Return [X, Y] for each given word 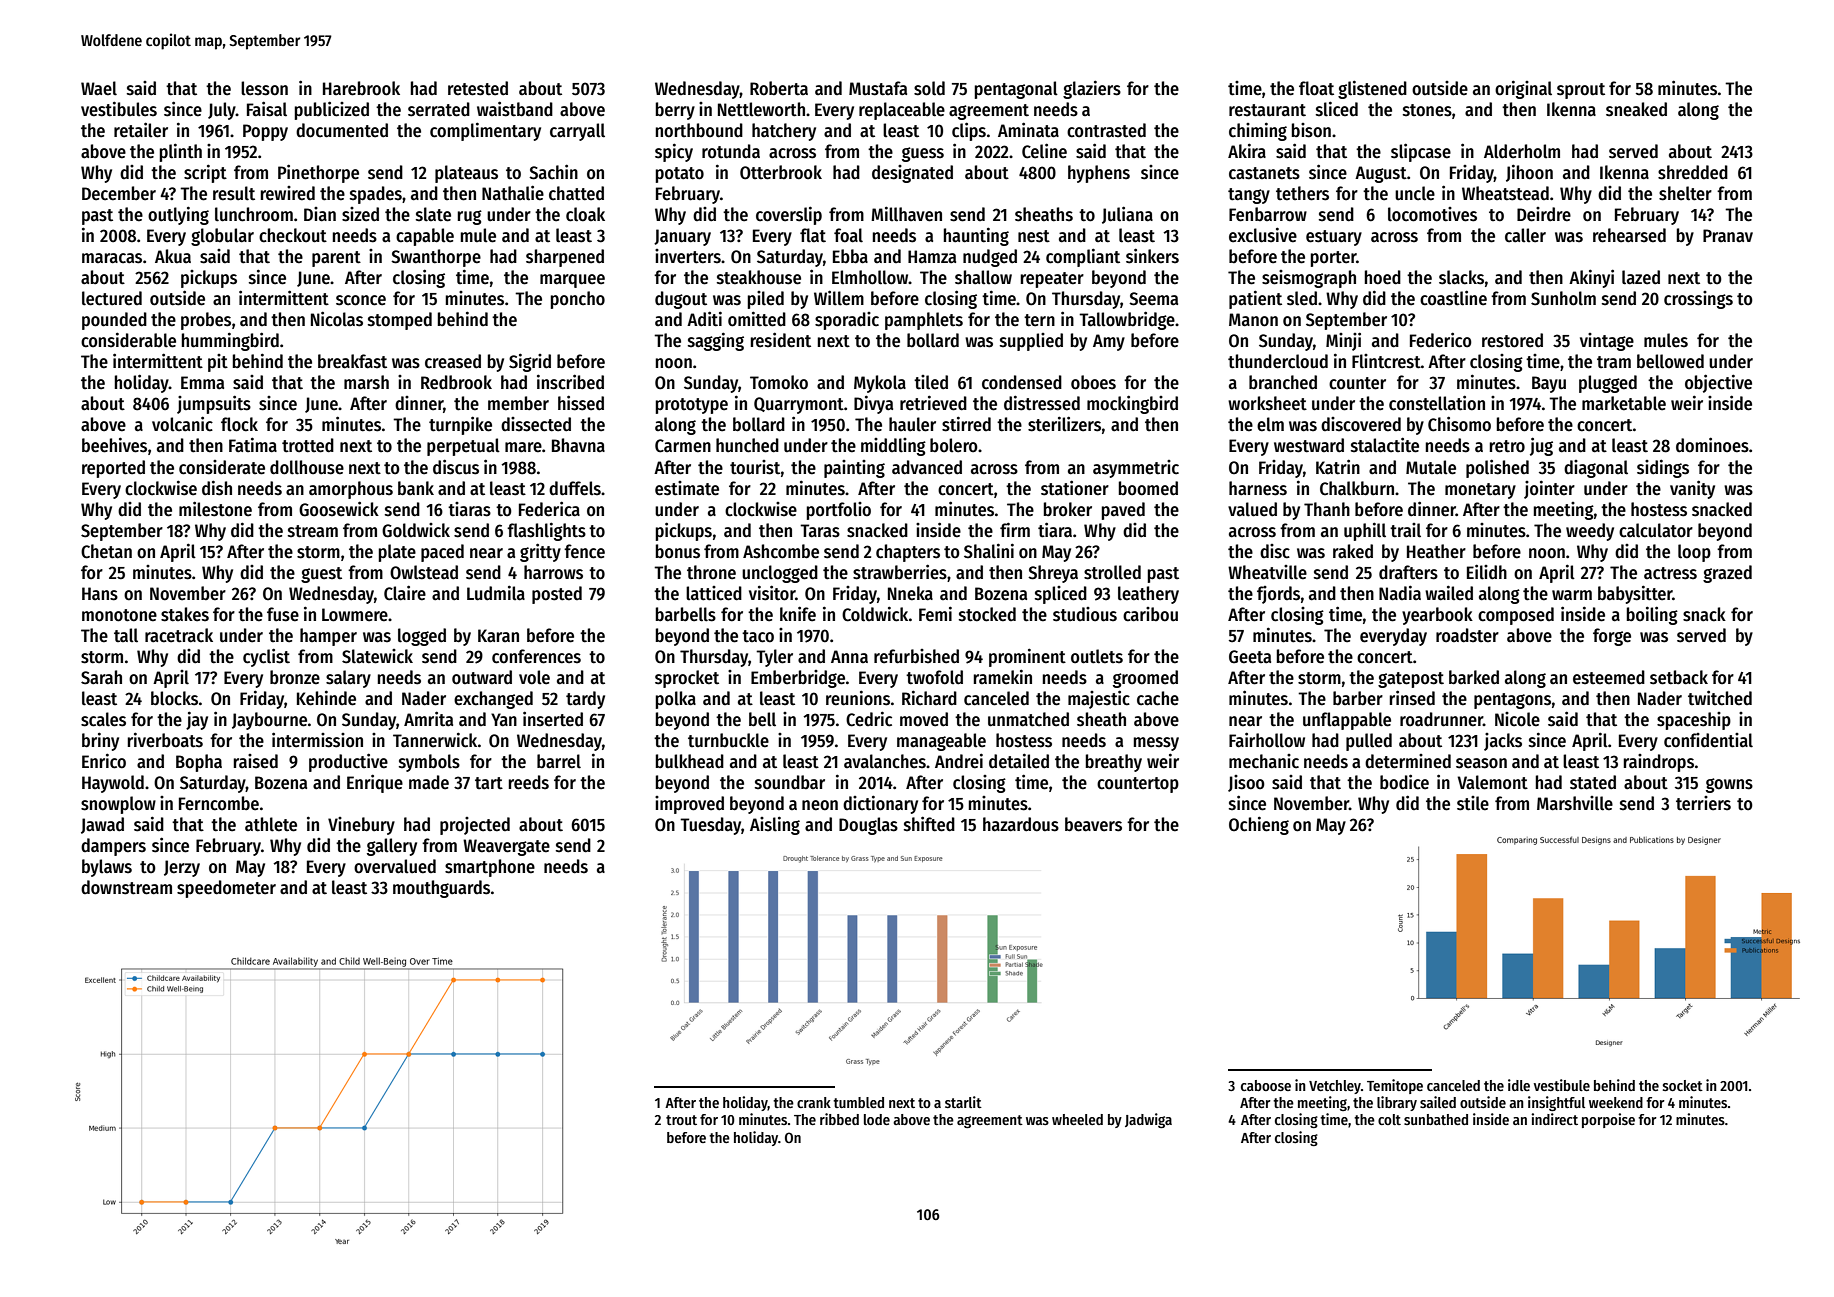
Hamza [932, 257]
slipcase [1421, 152]
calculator [1656, 530]
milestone [215, 509]
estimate [687, 488]
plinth [181, 152]
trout [681, 1120]
